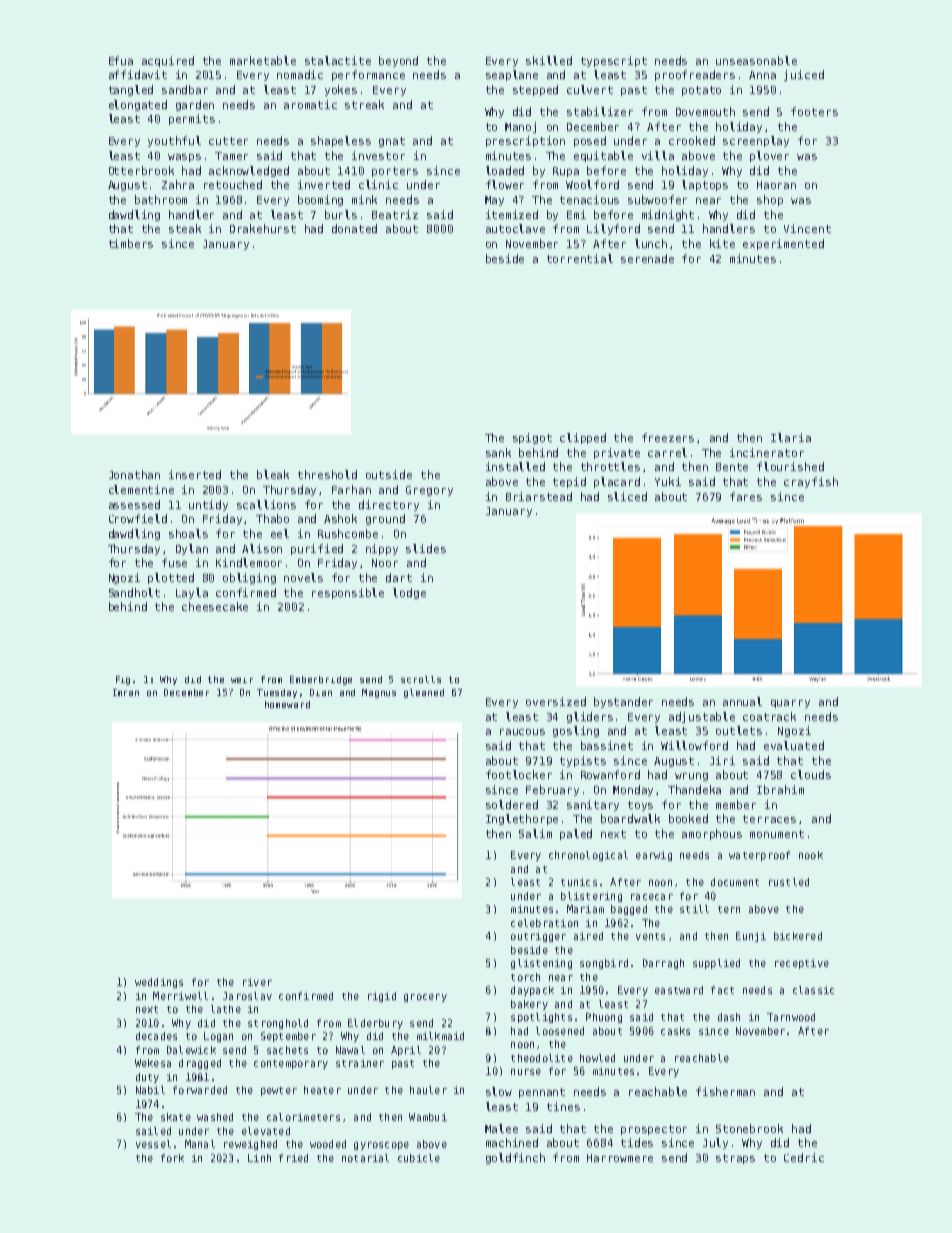  What do you see at coordinates (257, 982) in the screenshot?
I see `river` at bounding box center [257, 982].
